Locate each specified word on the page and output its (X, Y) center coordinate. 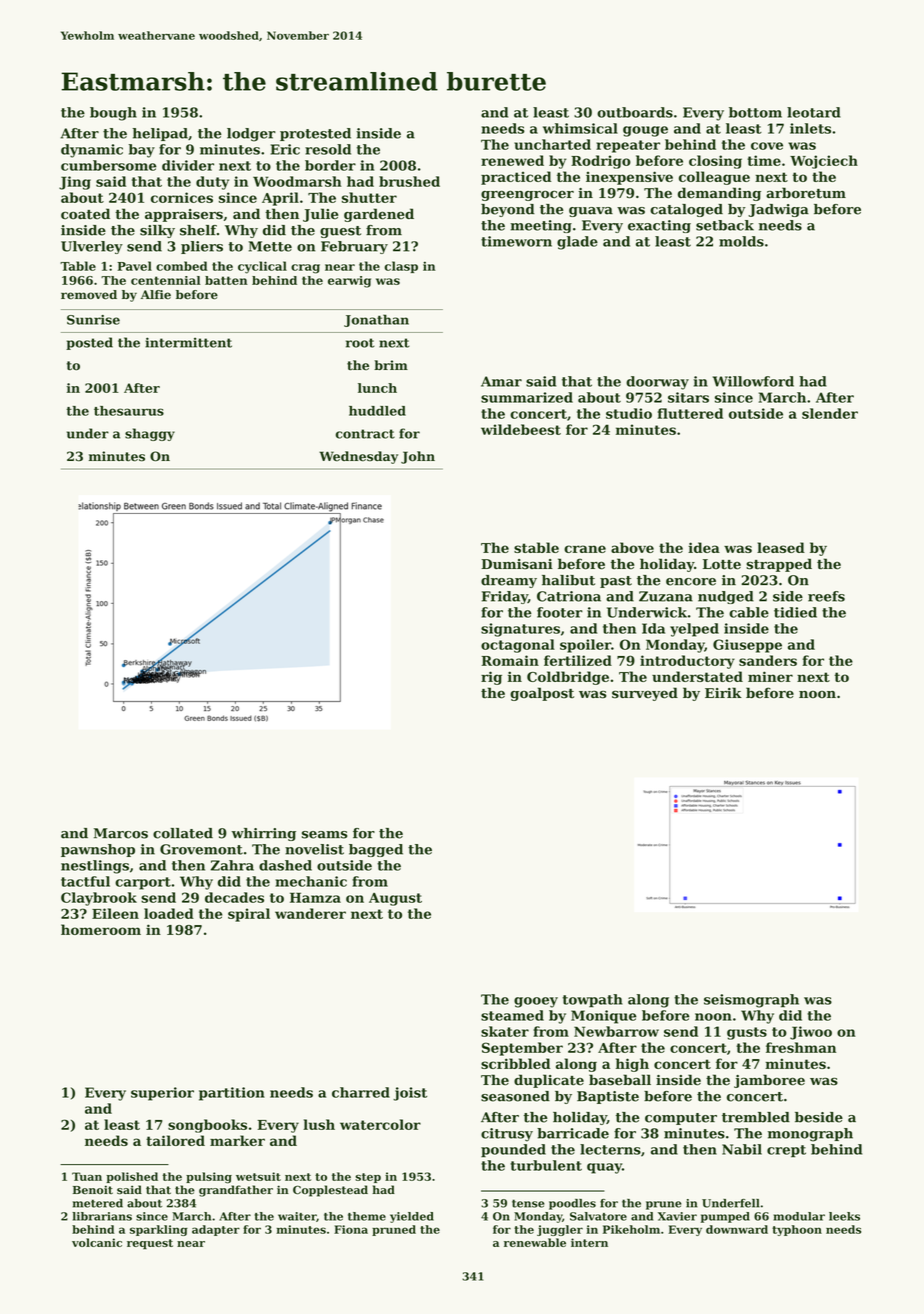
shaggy (150, 434)
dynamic (92, 151)
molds (741, 241)
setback (725, 225)
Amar (501, 381)
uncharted (552, 144)
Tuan (87, 1176)
